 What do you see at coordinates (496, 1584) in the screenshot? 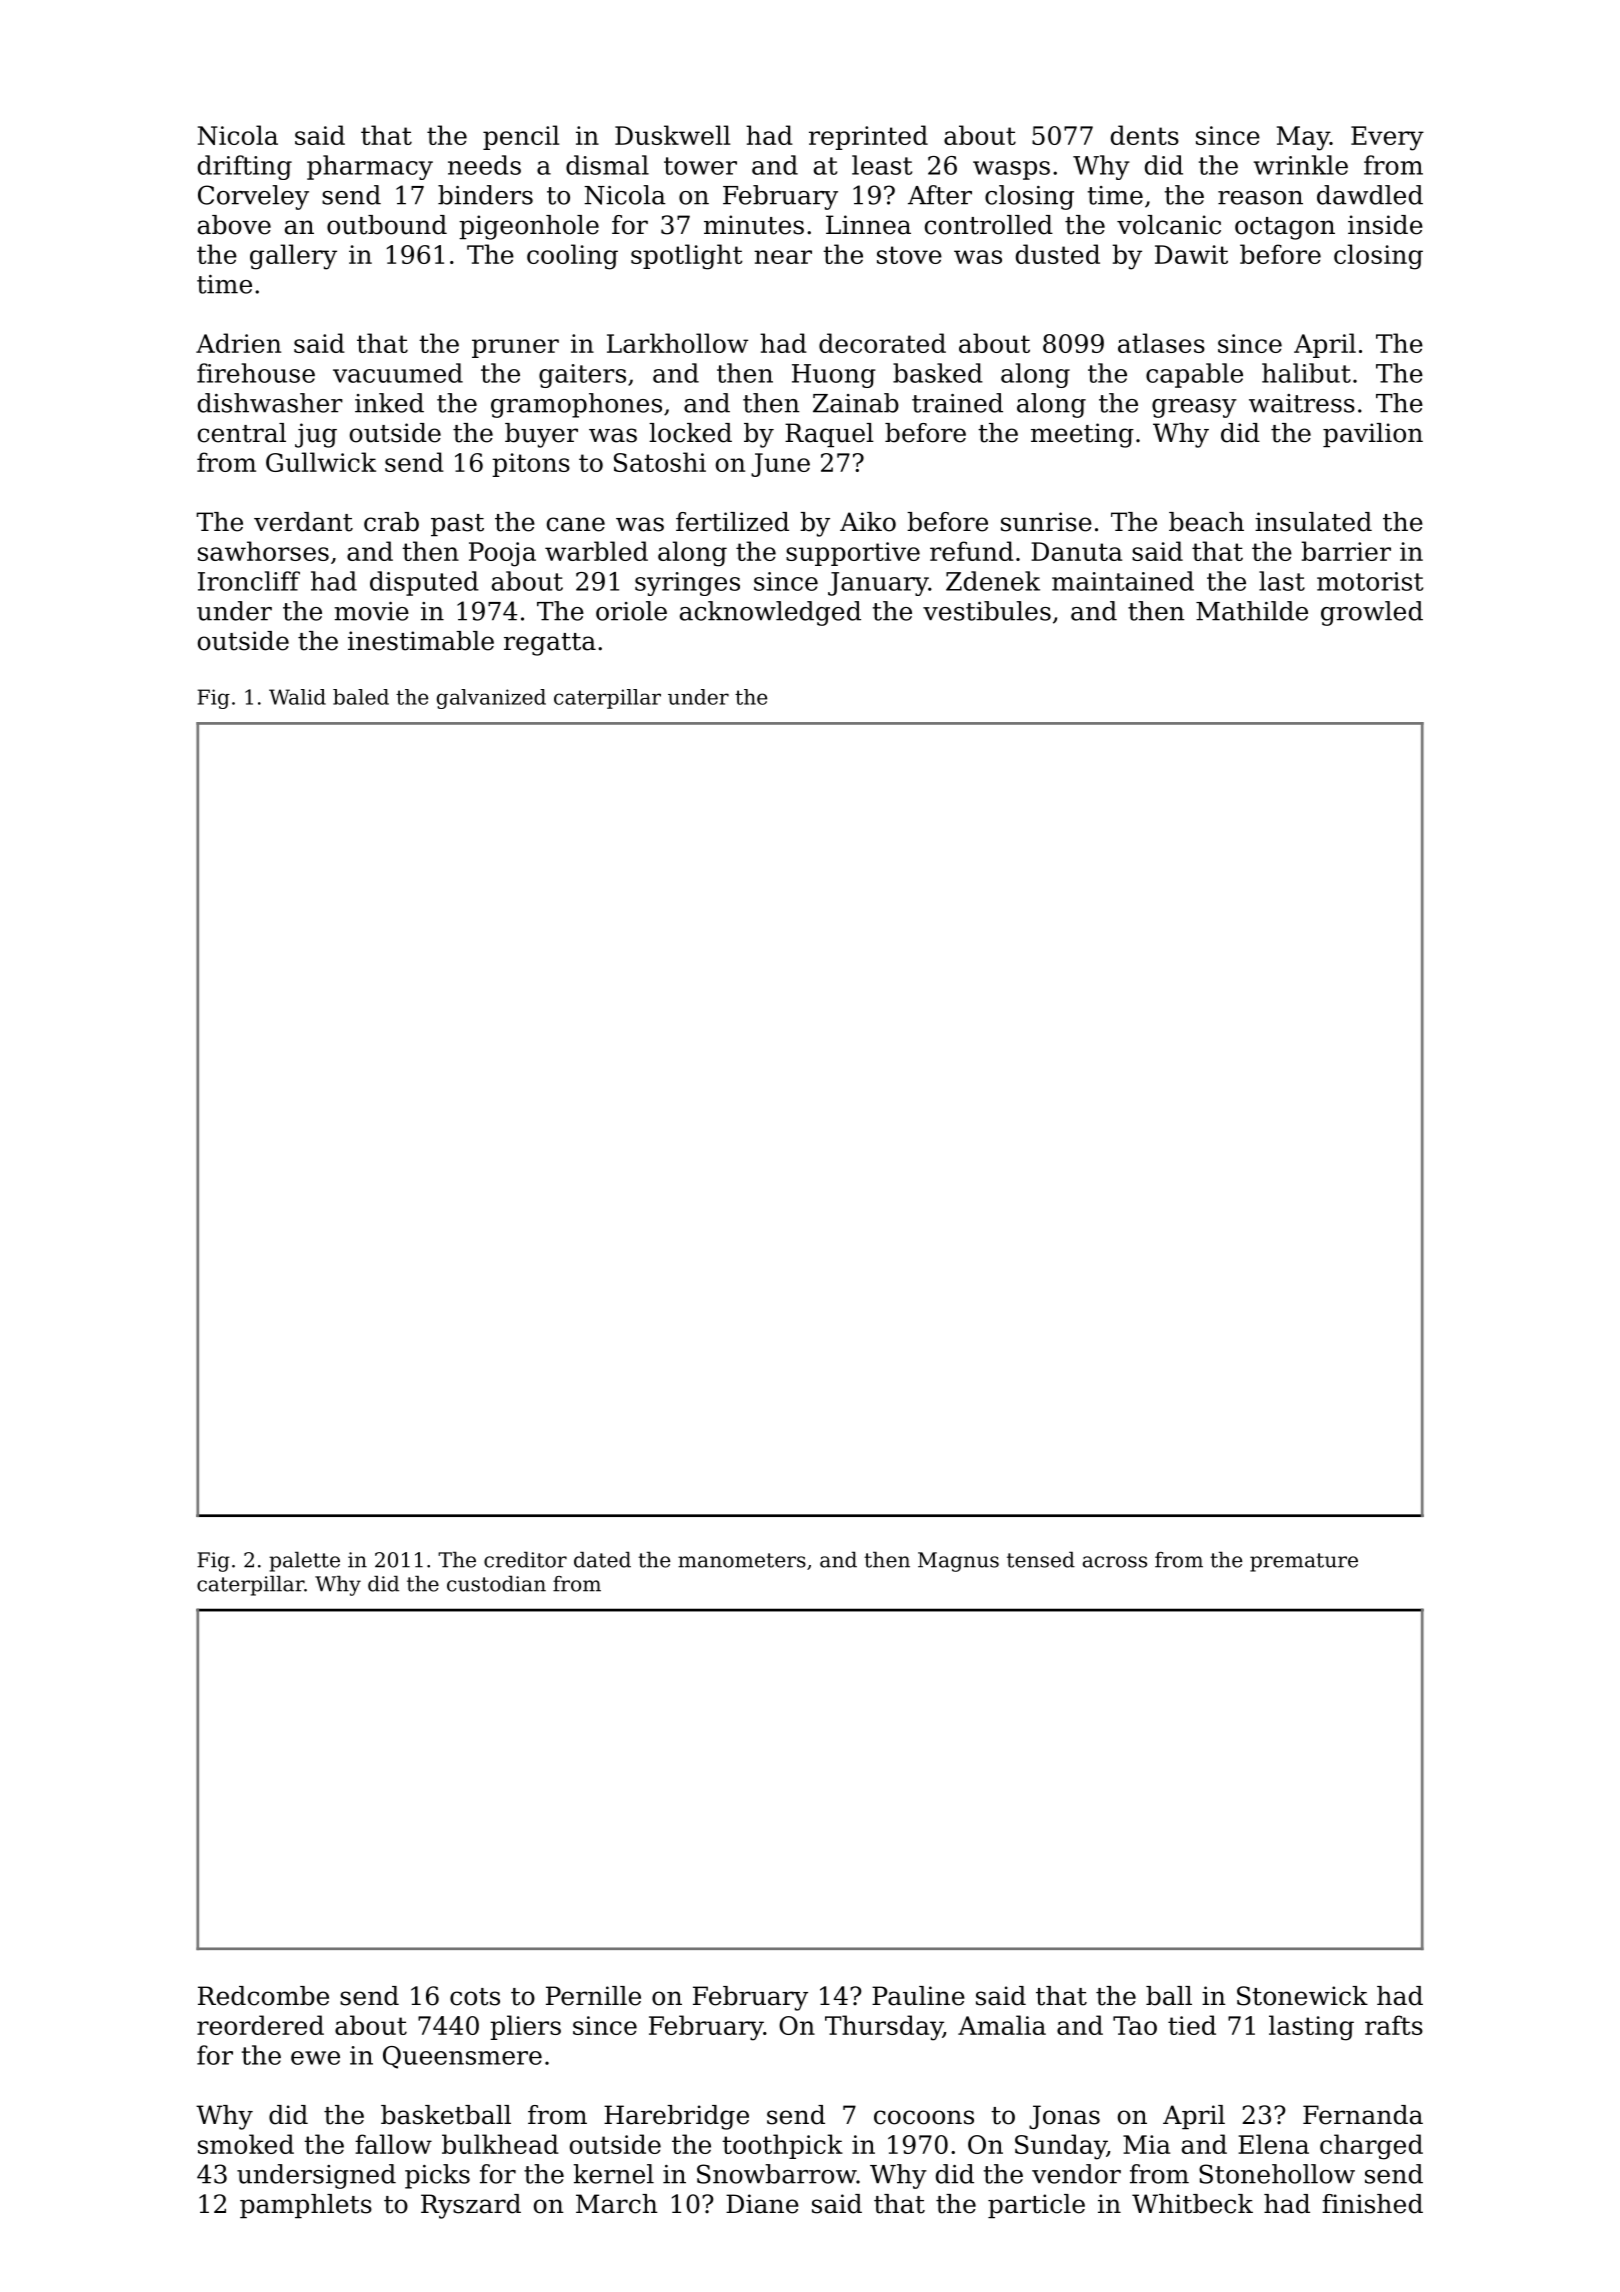
I see `custodian` at bounding box center [496, 1584].
